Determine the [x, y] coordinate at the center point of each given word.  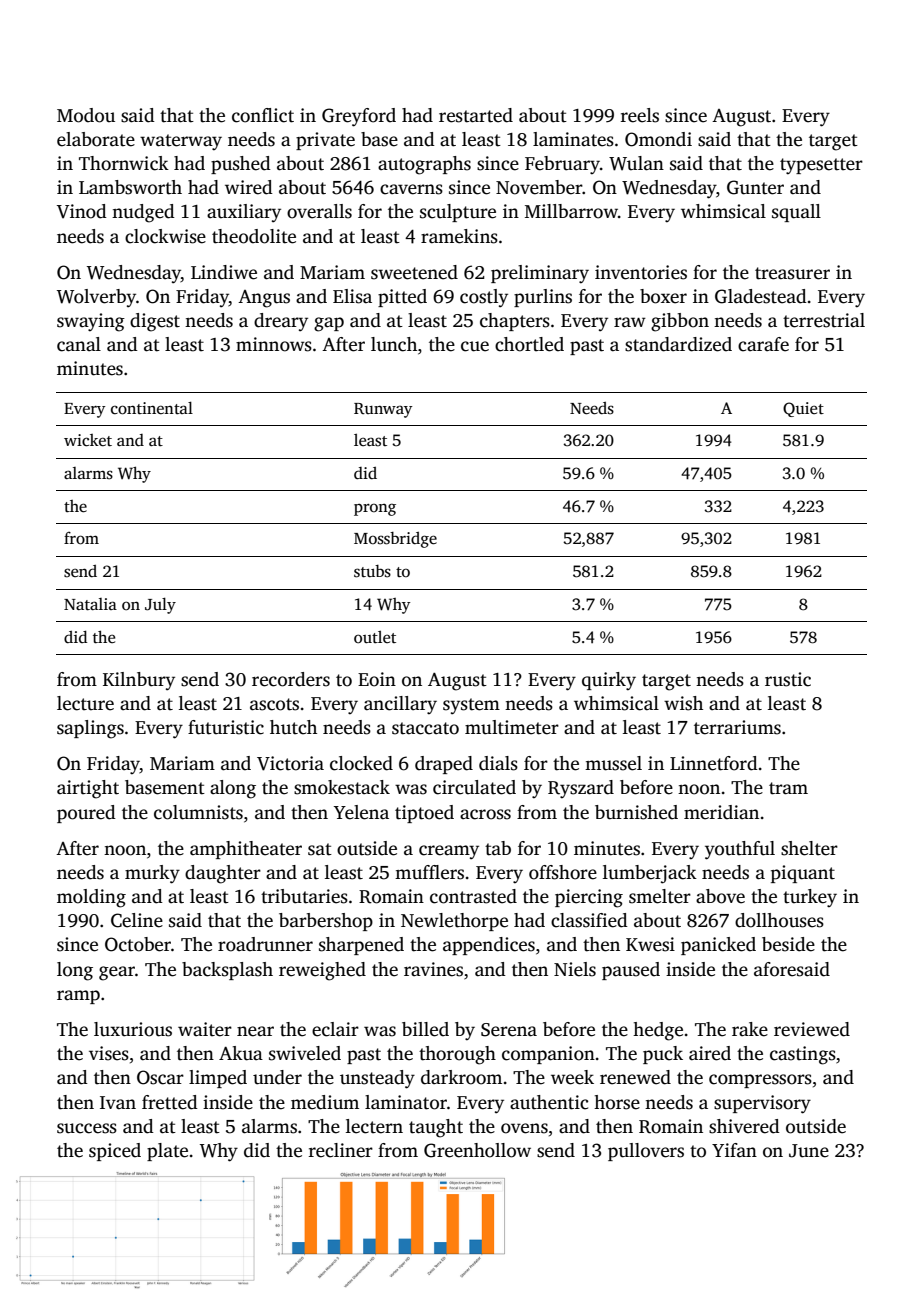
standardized [678, 344]
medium [325, 1102]
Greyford [359, 117]
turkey [810, 898]
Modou [86, 115]
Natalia [90, 604]
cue [475, 346]
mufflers [429, 872]
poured [86, 814]
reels [640, 115]
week [572, 1077]
